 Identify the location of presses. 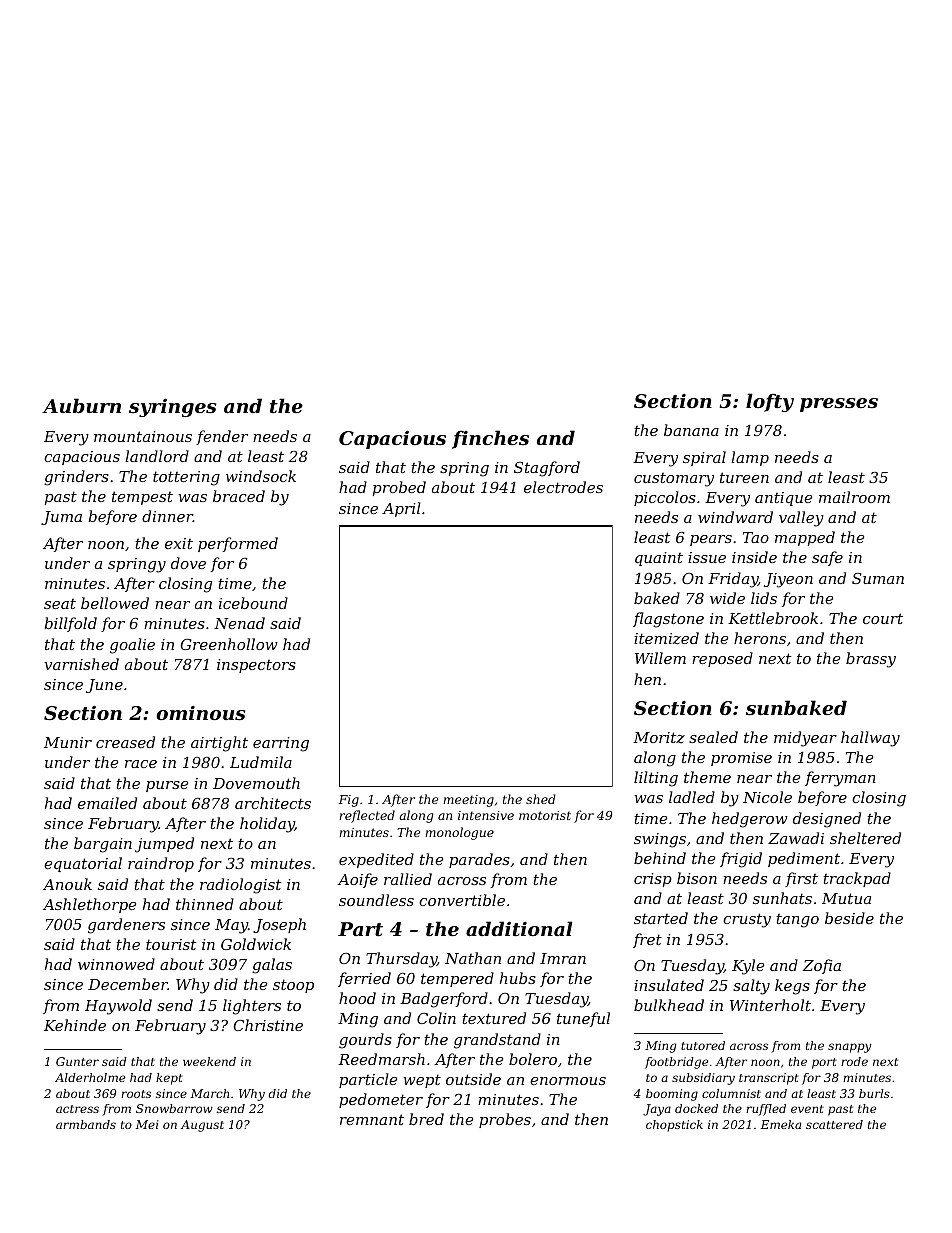
(839, 405).
